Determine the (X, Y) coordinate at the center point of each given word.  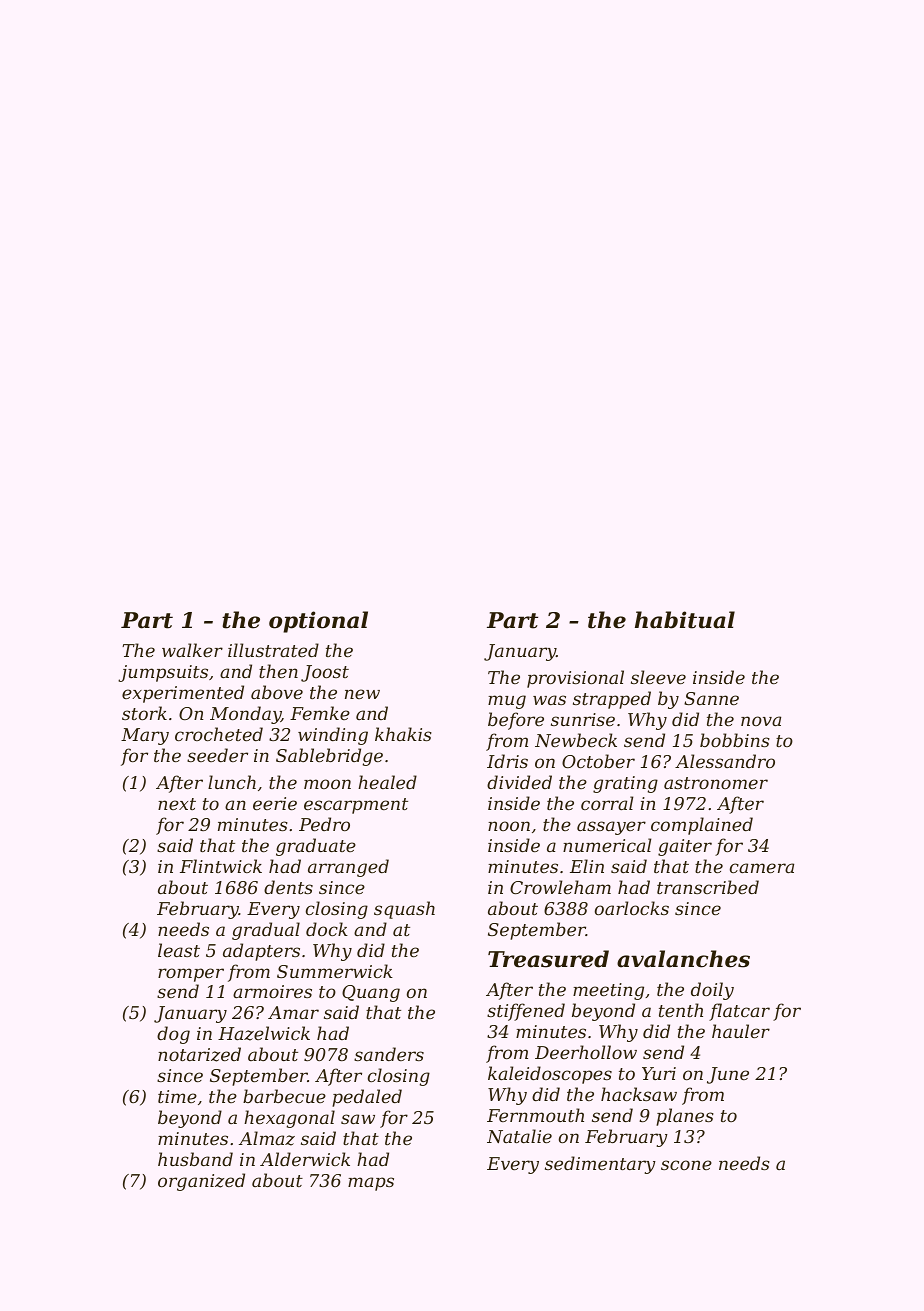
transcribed (708, 887)
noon (509, 826)
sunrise (583, 719)
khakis (403, 734)
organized (201, 1182)
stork (144, 713)
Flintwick (221, 866)
